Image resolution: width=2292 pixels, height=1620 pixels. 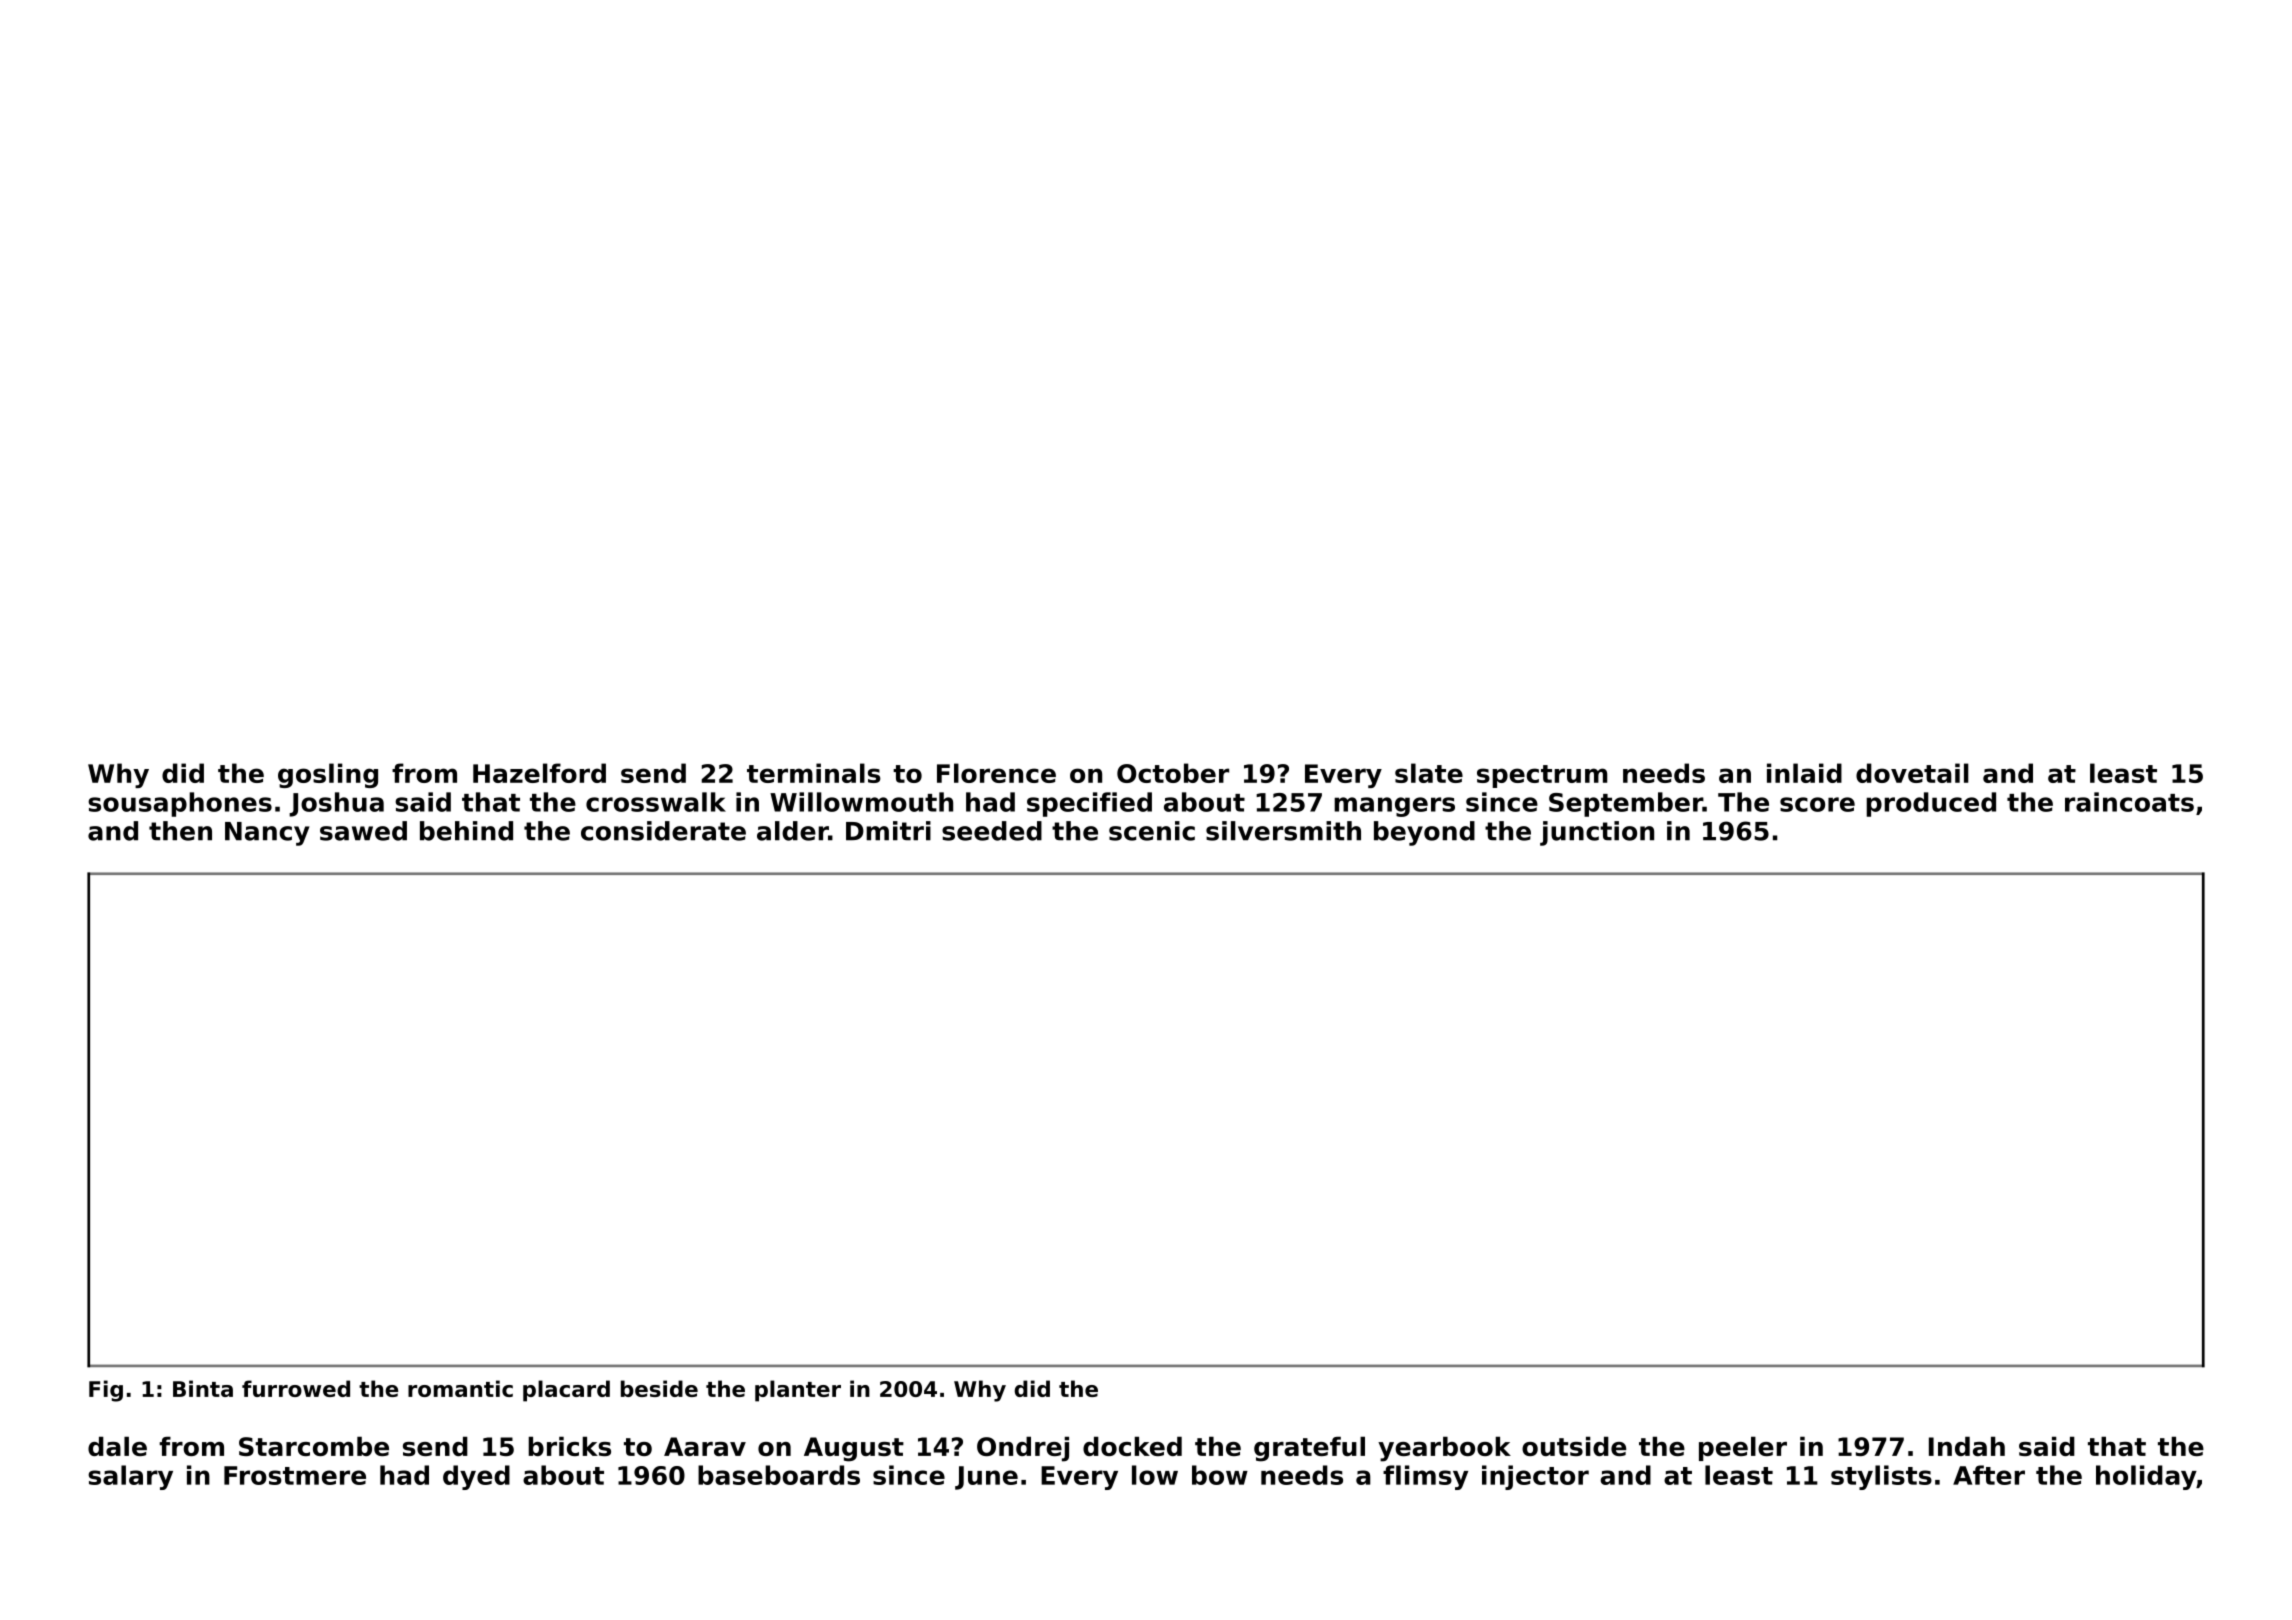 I want to click on romantic, so click(x=460, y=1388).
